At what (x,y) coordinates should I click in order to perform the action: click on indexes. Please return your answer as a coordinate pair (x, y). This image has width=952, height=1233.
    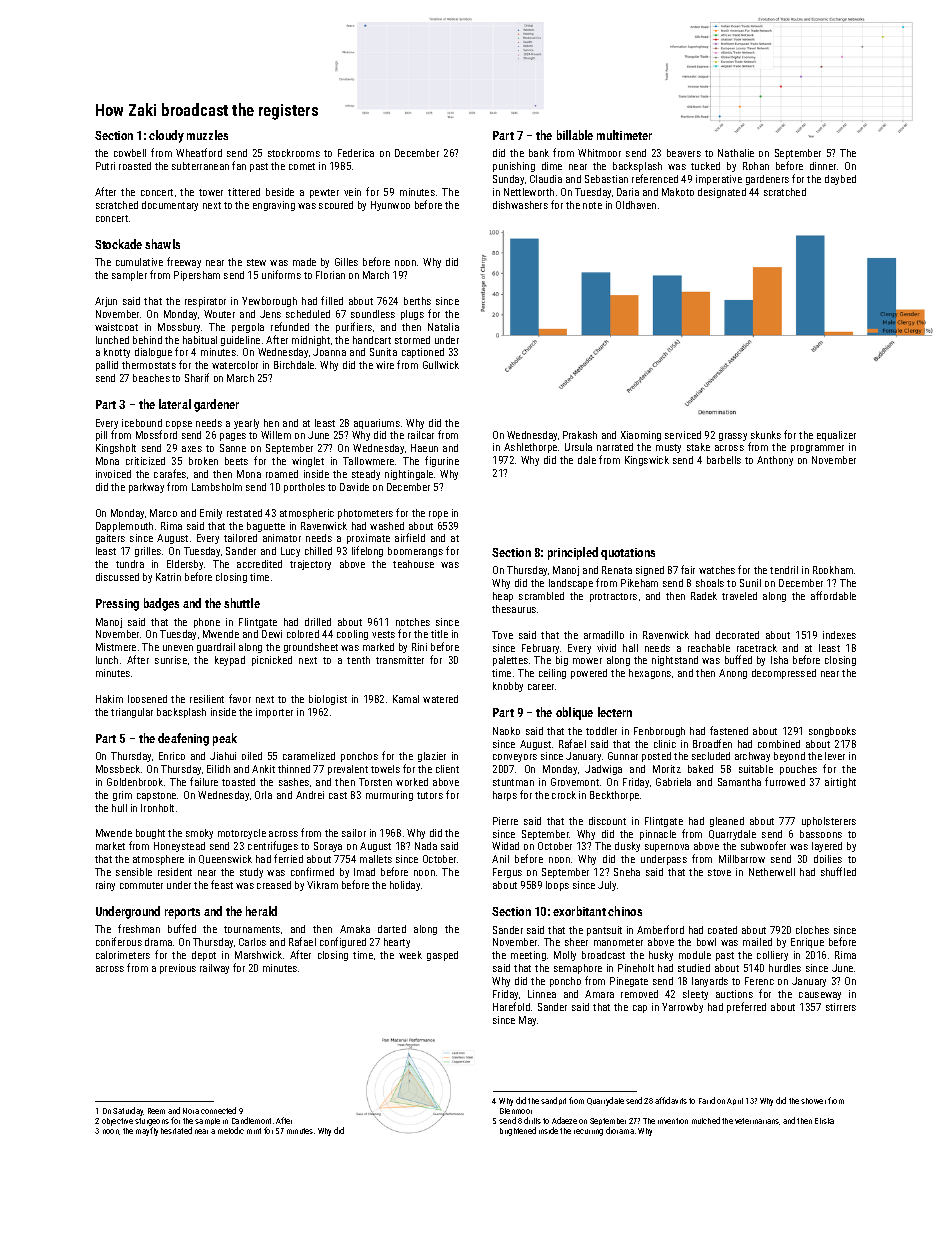
    Looking at the image, I should click on (839, 635).
